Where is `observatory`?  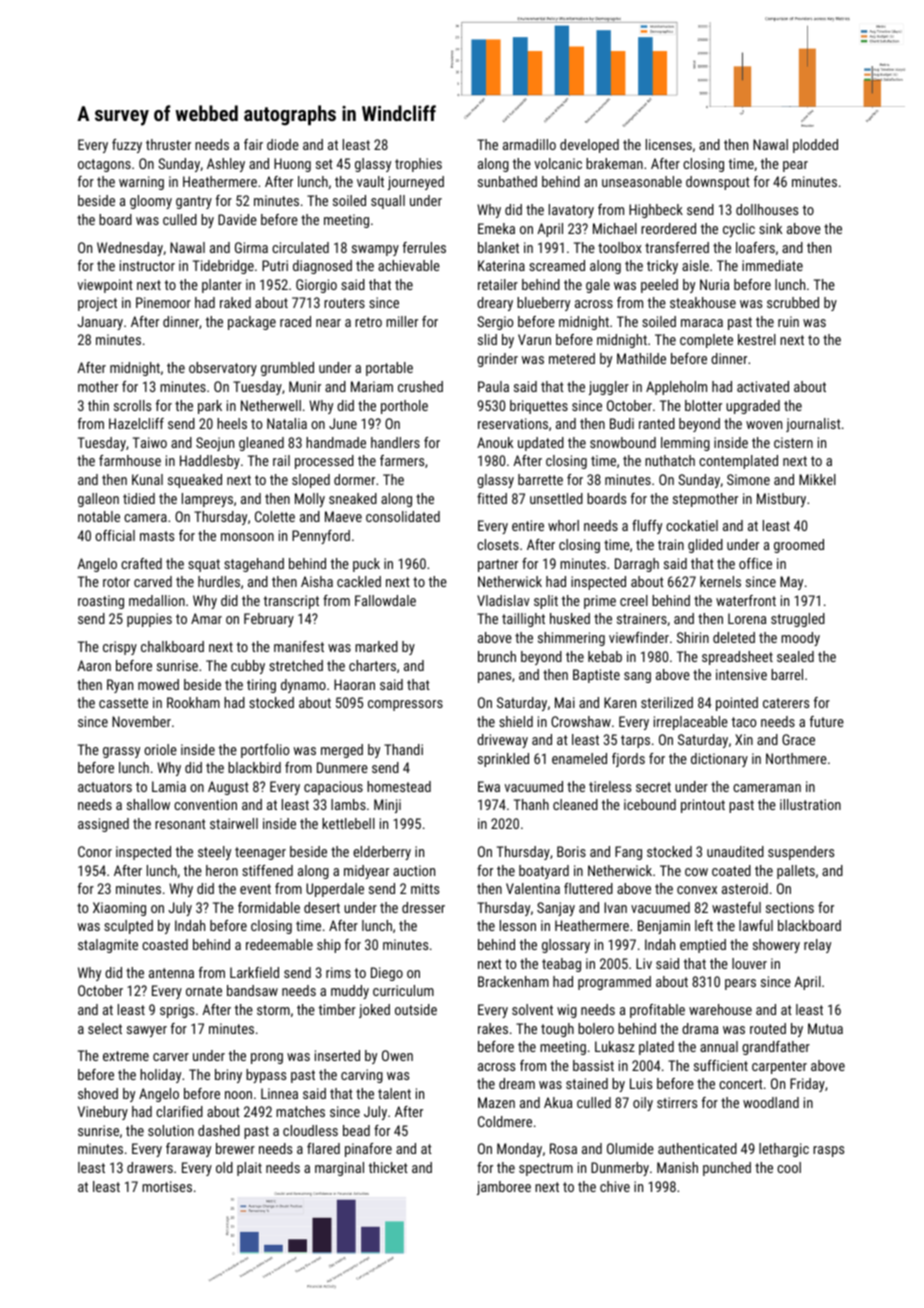
observatory is located at coordinates (223, 369).
